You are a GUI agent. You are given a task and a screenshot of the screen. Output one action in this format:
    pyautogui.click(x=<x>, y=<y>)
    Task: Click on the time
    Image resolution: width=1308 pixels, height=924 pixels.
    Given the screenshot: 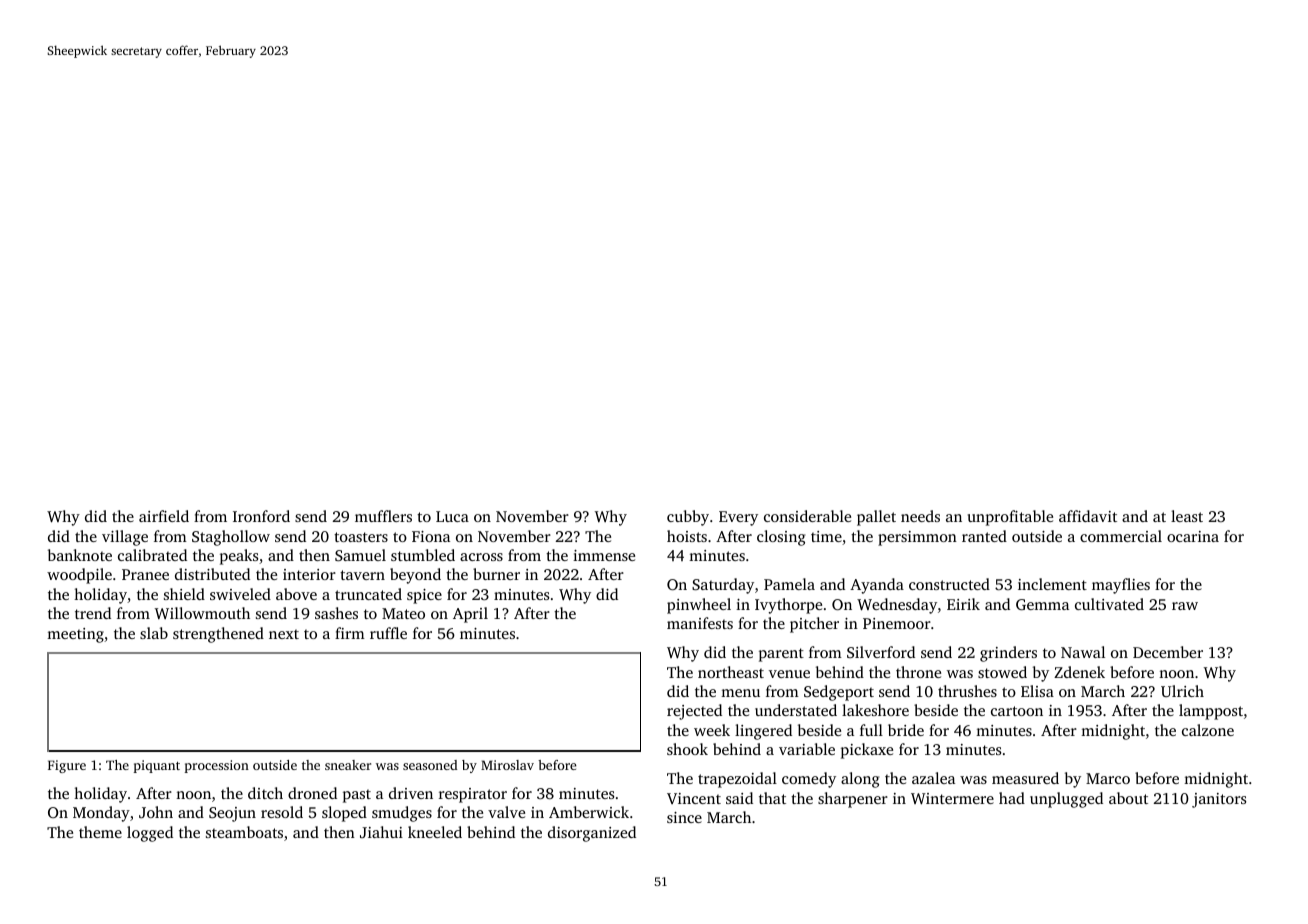 What is the action you would take?
    pyautogui.click(x=826, y=536)
